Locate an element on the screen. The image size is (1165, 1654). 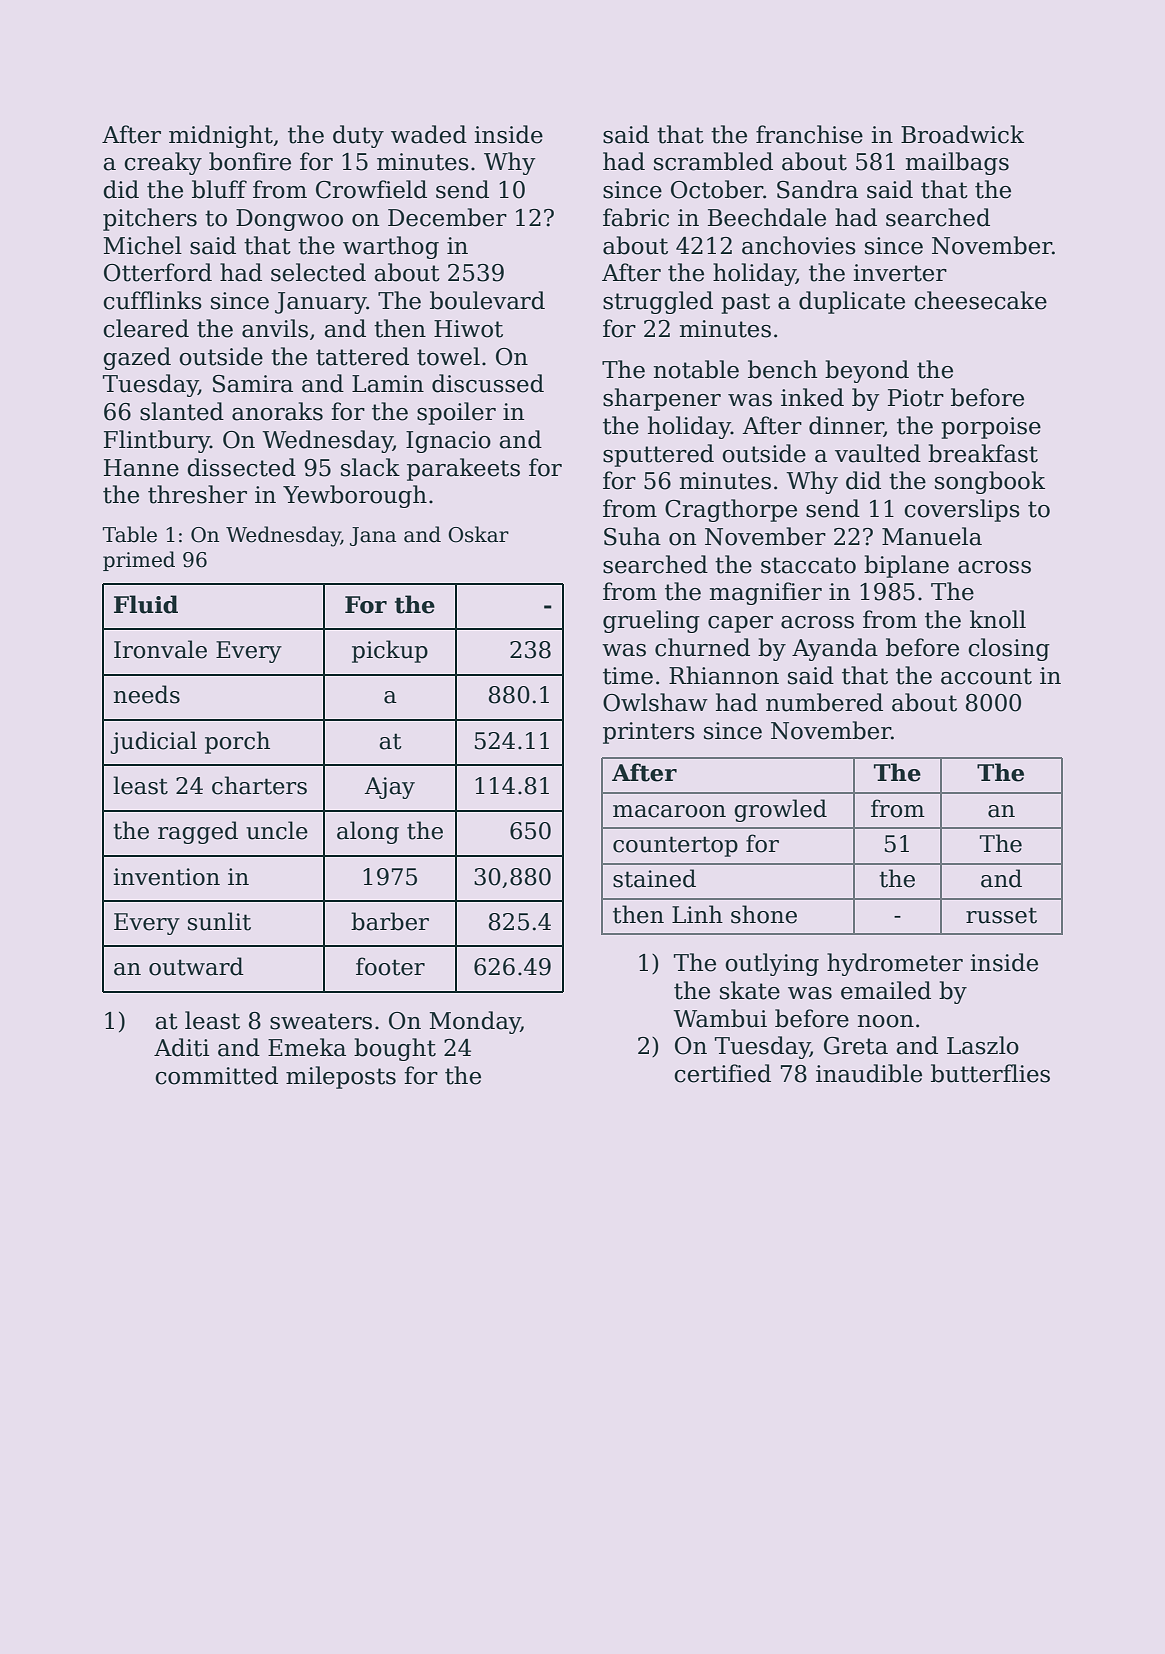
Cragthorpe is located at coordinates (731, 510).
